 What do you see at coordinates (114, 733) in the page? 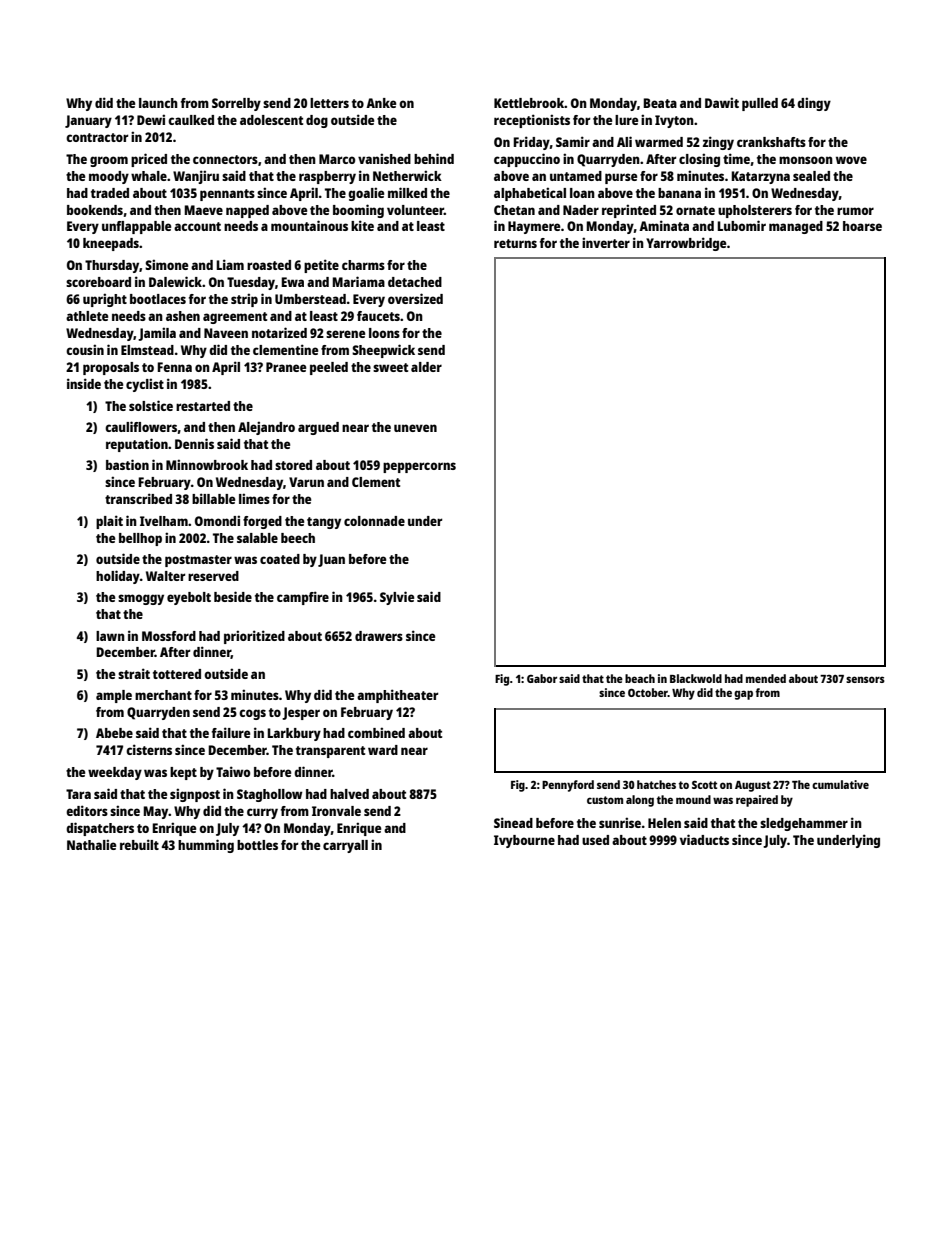
I see `Abebe` at bounding box center [114, 733].
